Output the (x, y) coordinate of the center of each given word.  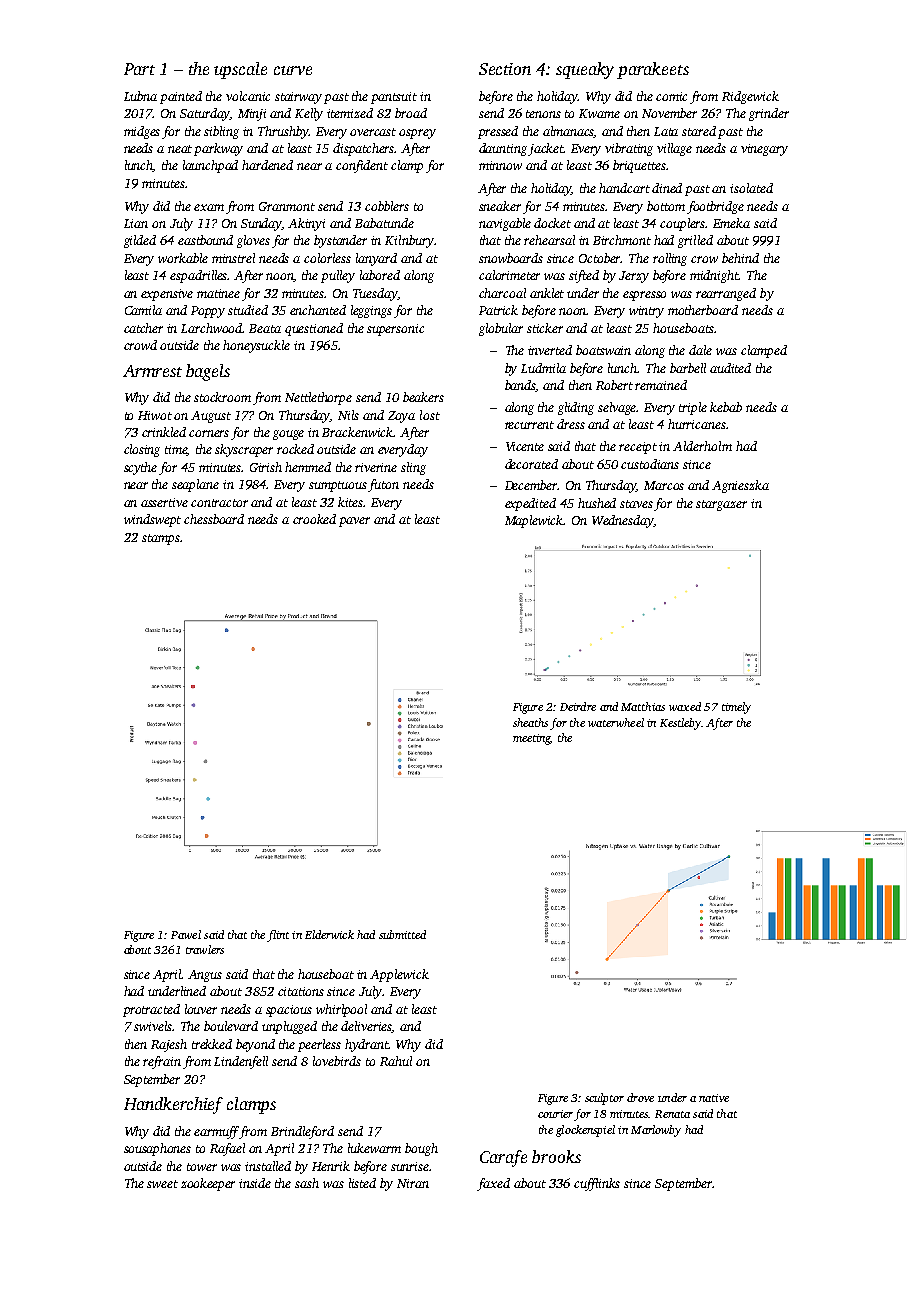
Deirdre (578, 706)
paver (354, 522)
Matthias (643, 706)
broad (411, 113)
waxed (685, 706)
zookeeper (208, 1184)
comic (671, 96)
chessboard (214, 519)
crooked (314, 519)
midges (142, 132)
